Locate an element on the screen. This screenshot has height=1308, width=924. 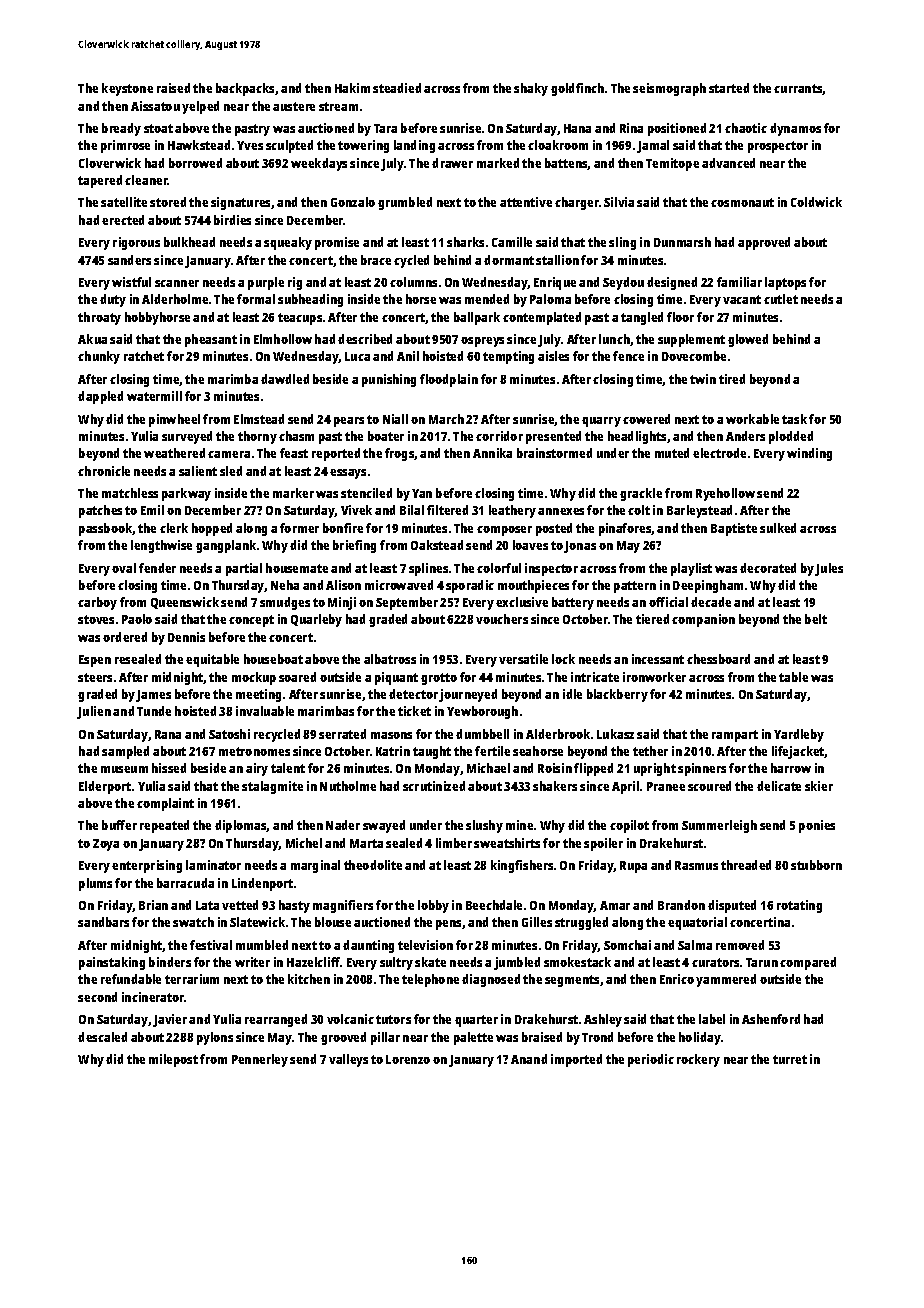
ospreys is located at coordinates (482, 342).
